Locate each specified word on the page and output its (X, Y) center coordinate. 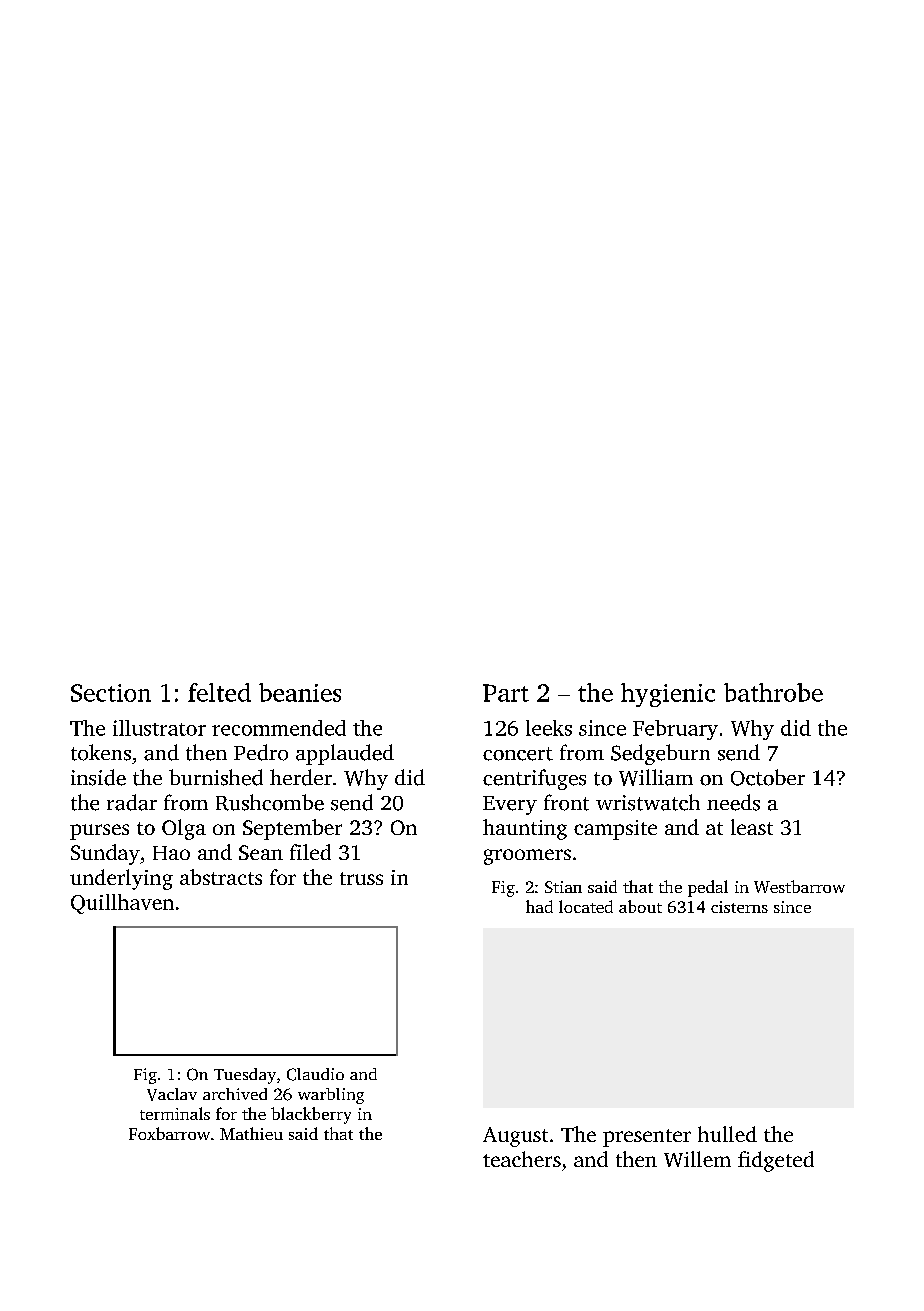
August (515, 1137)
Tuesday (245, 1076)
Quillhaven (122, 904)
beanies (300, 692)
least (752, 827)
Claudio (315, 1074)
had (539, 906)
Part (506, 693)
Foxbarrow (169, 1133)
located (586, 906)
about (640, 906)
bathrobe (773, 692)
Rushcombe (270, 802)
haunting (525, 829)
